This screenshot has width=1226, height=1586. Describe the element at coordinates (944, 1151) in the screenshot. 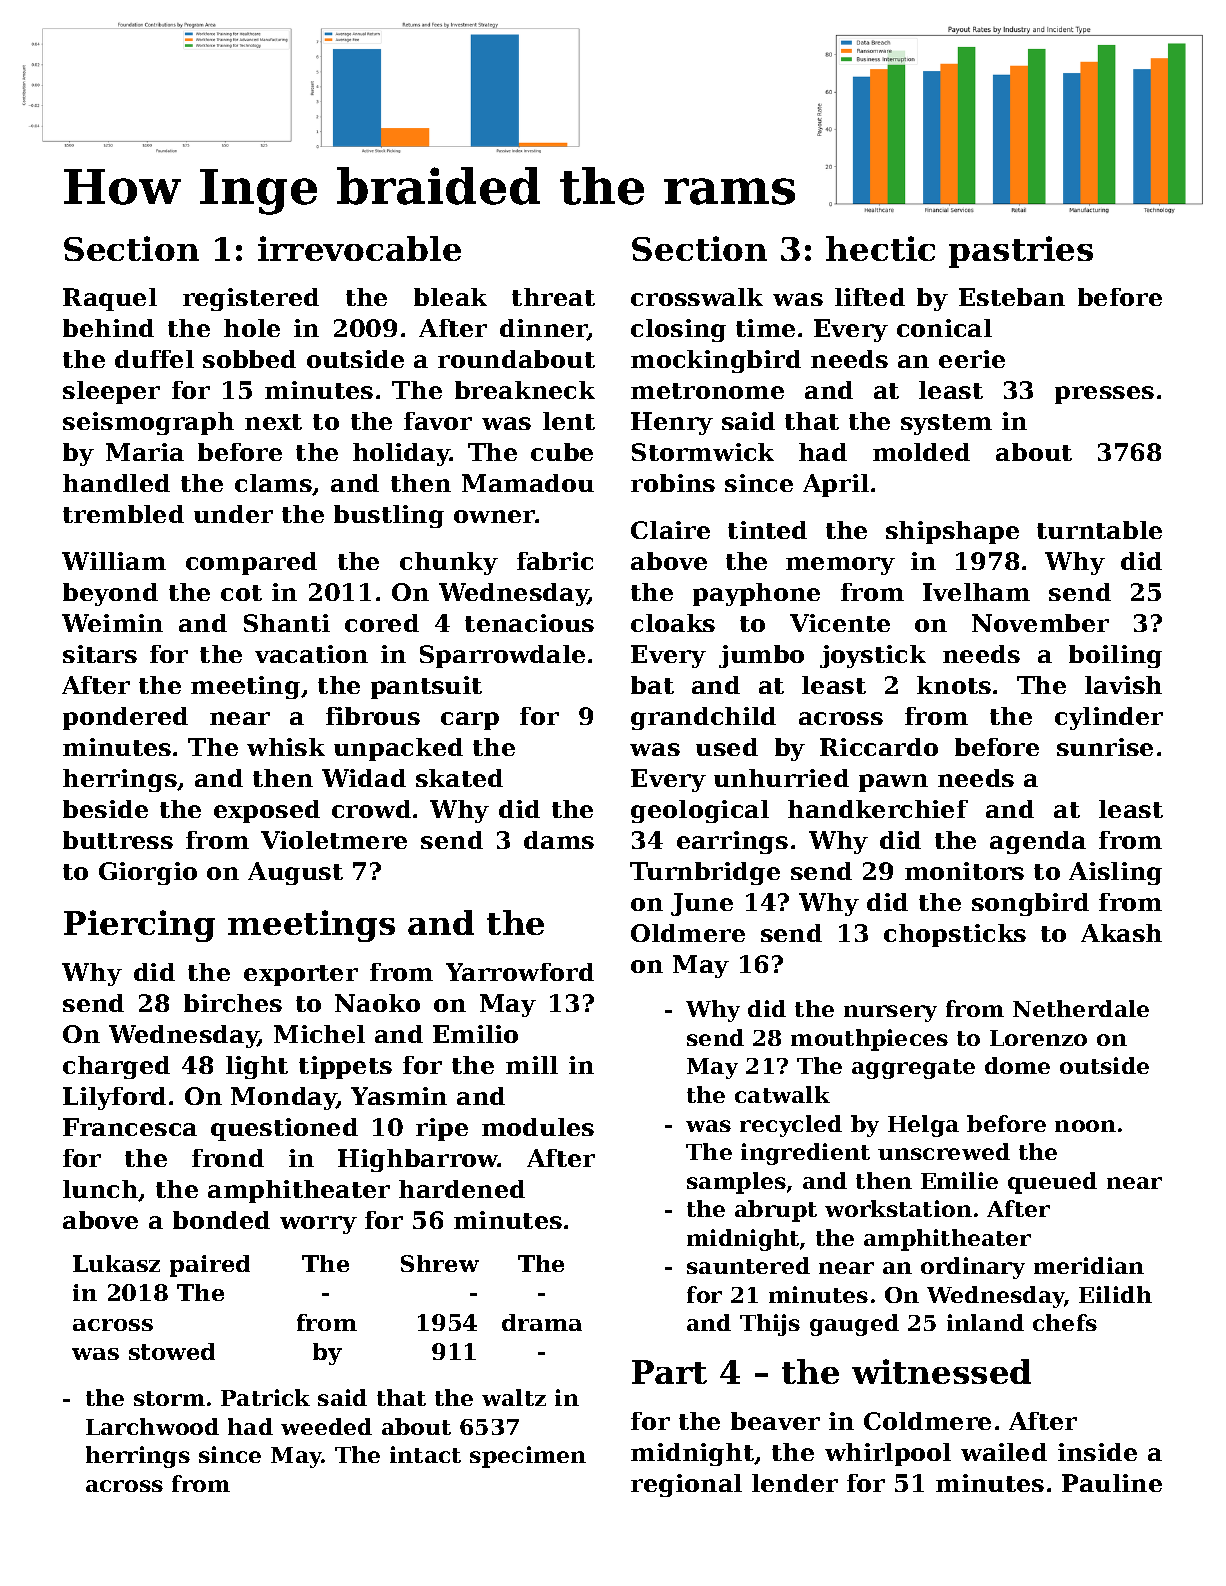

I see `unscrewed` at that location.
